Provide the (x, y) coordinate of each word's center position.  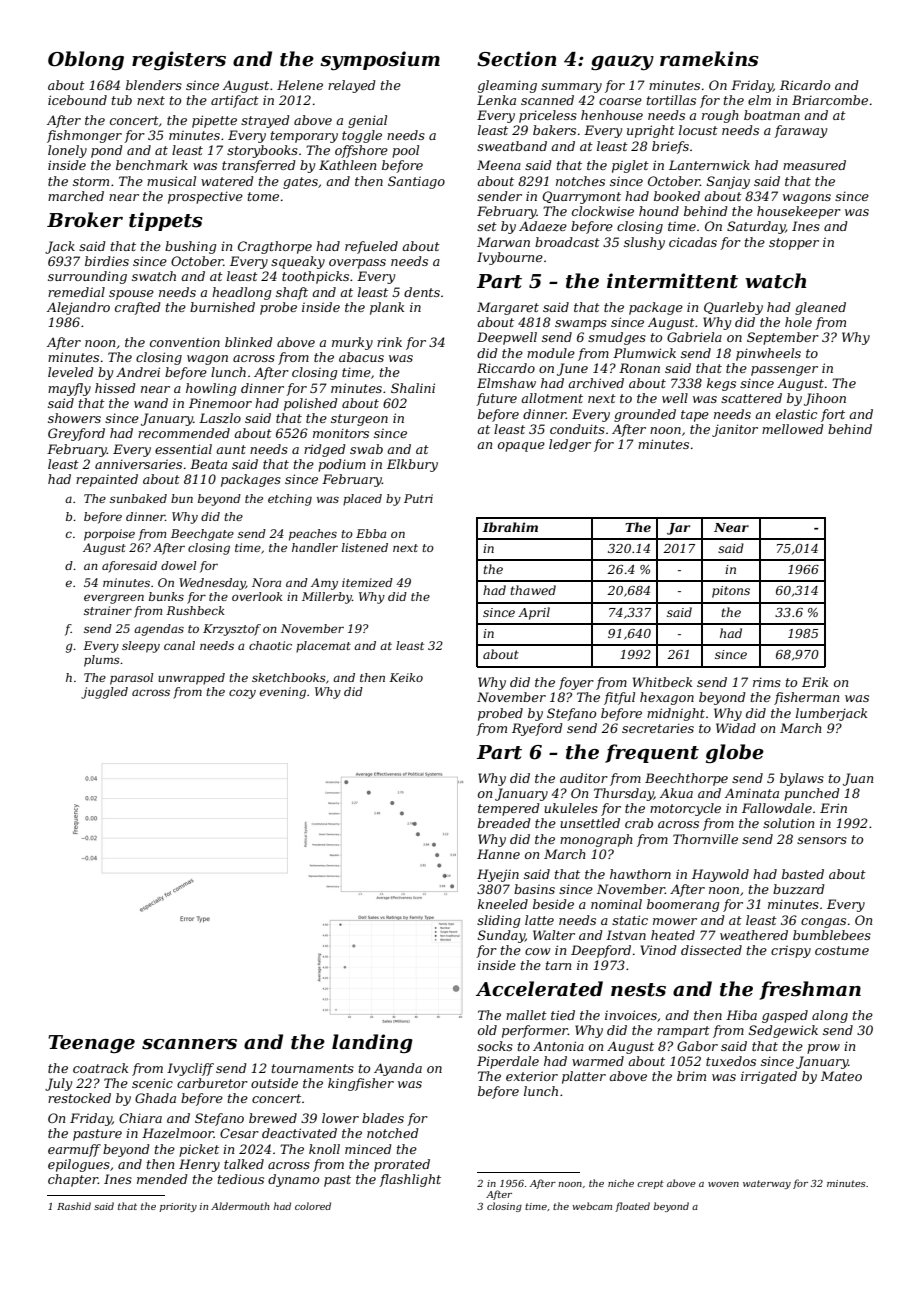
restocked (79, 1098)
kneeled (503, 904)
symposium (380, 60)
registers (179, 60)
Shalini (413, 388)
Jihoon (825, 399)
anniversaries (138, 464)
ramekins (709, 59)
